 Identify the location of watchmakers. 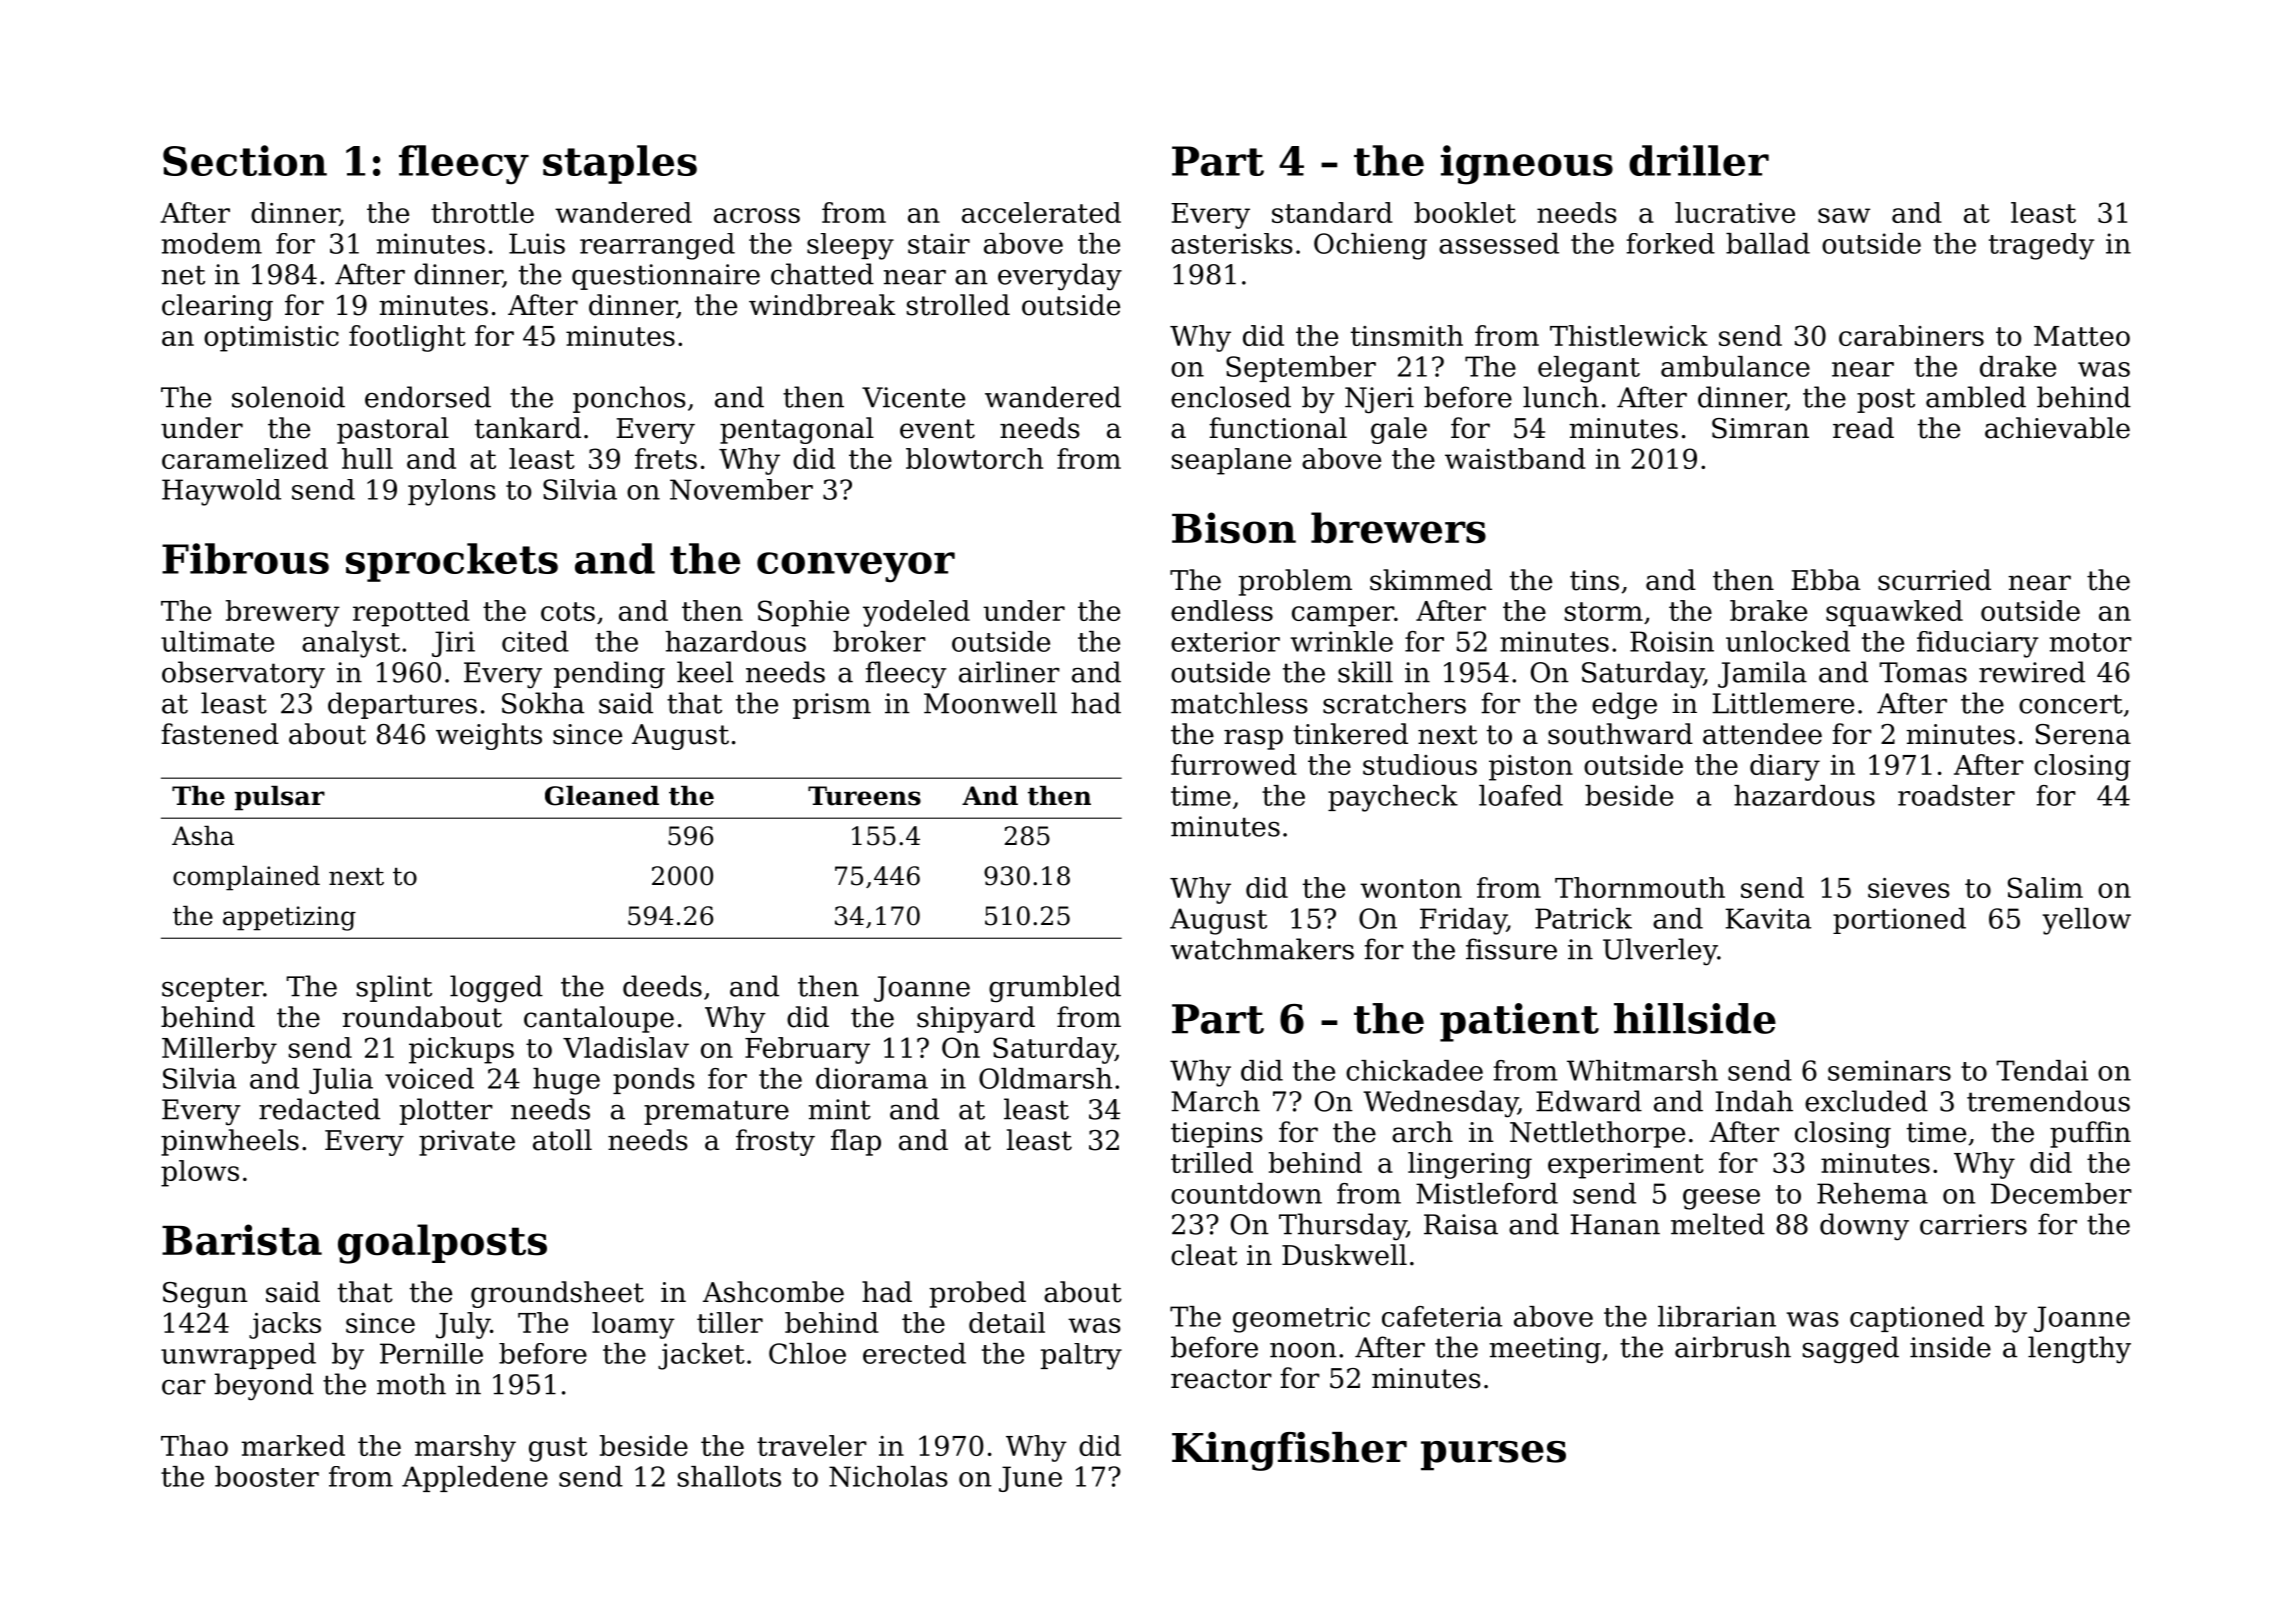
(1262, 949).
